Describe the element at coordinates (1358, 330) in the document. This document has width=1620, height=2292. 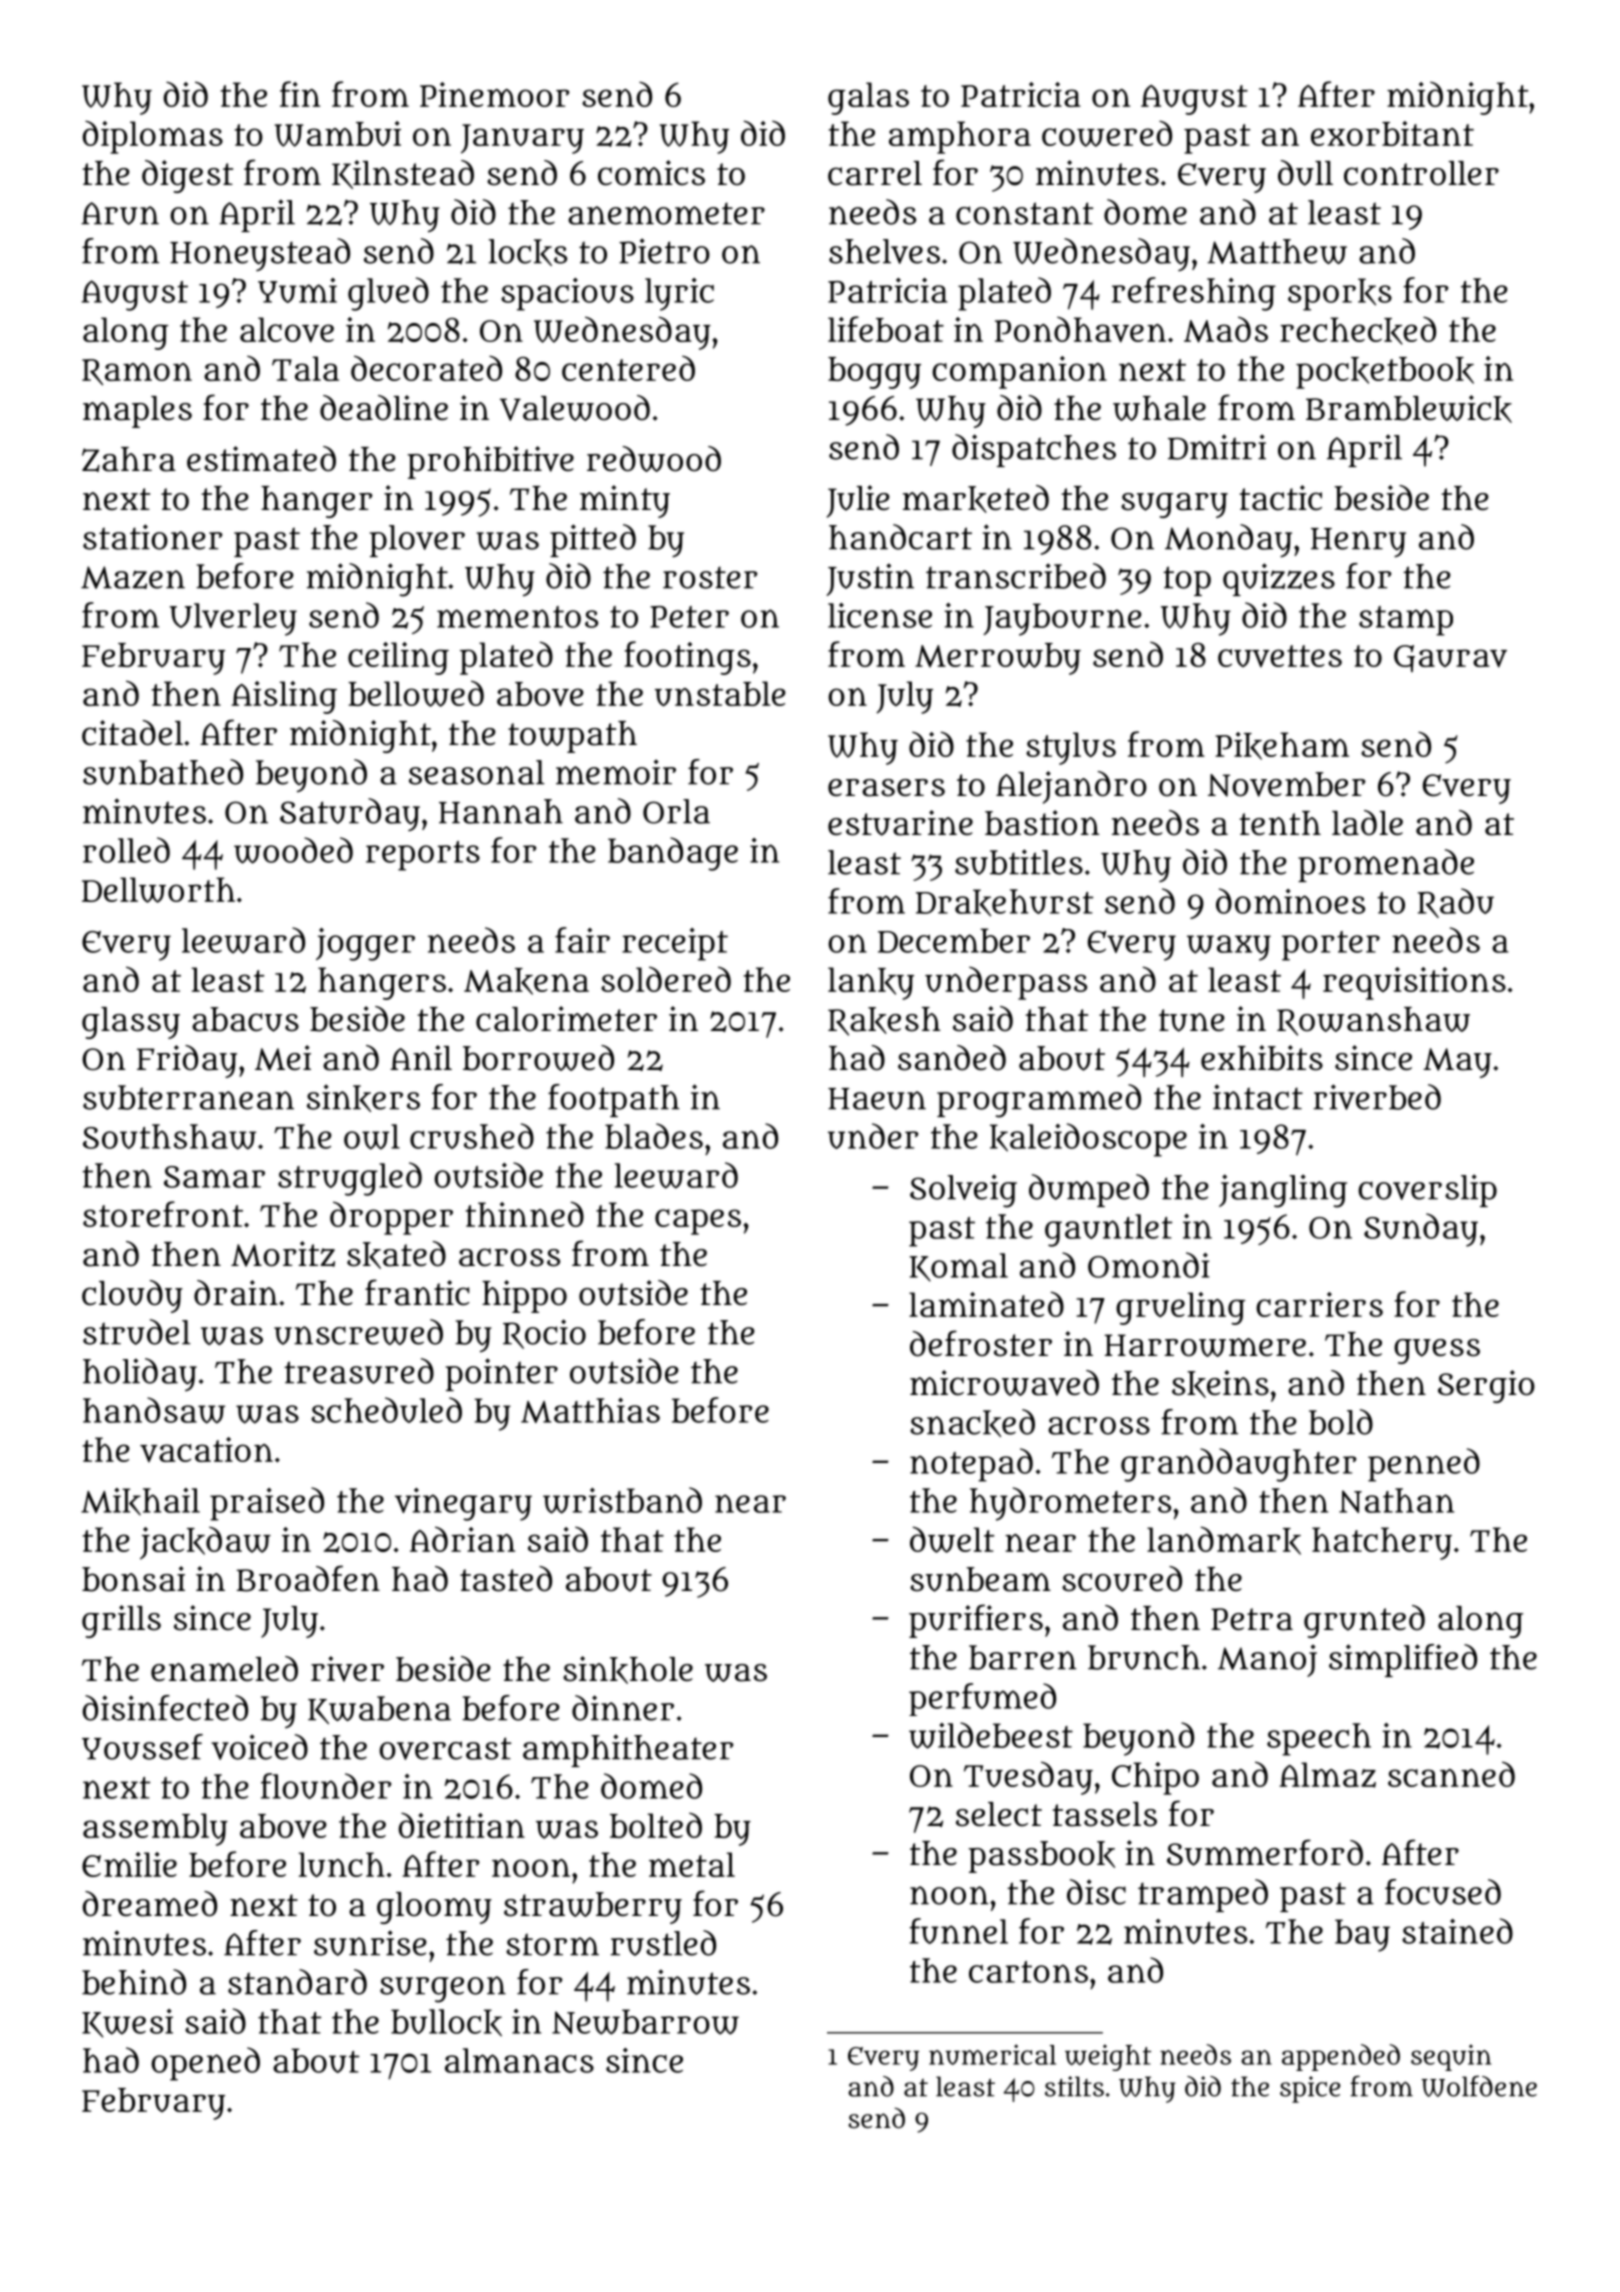
I see `rechecked` at that location.
